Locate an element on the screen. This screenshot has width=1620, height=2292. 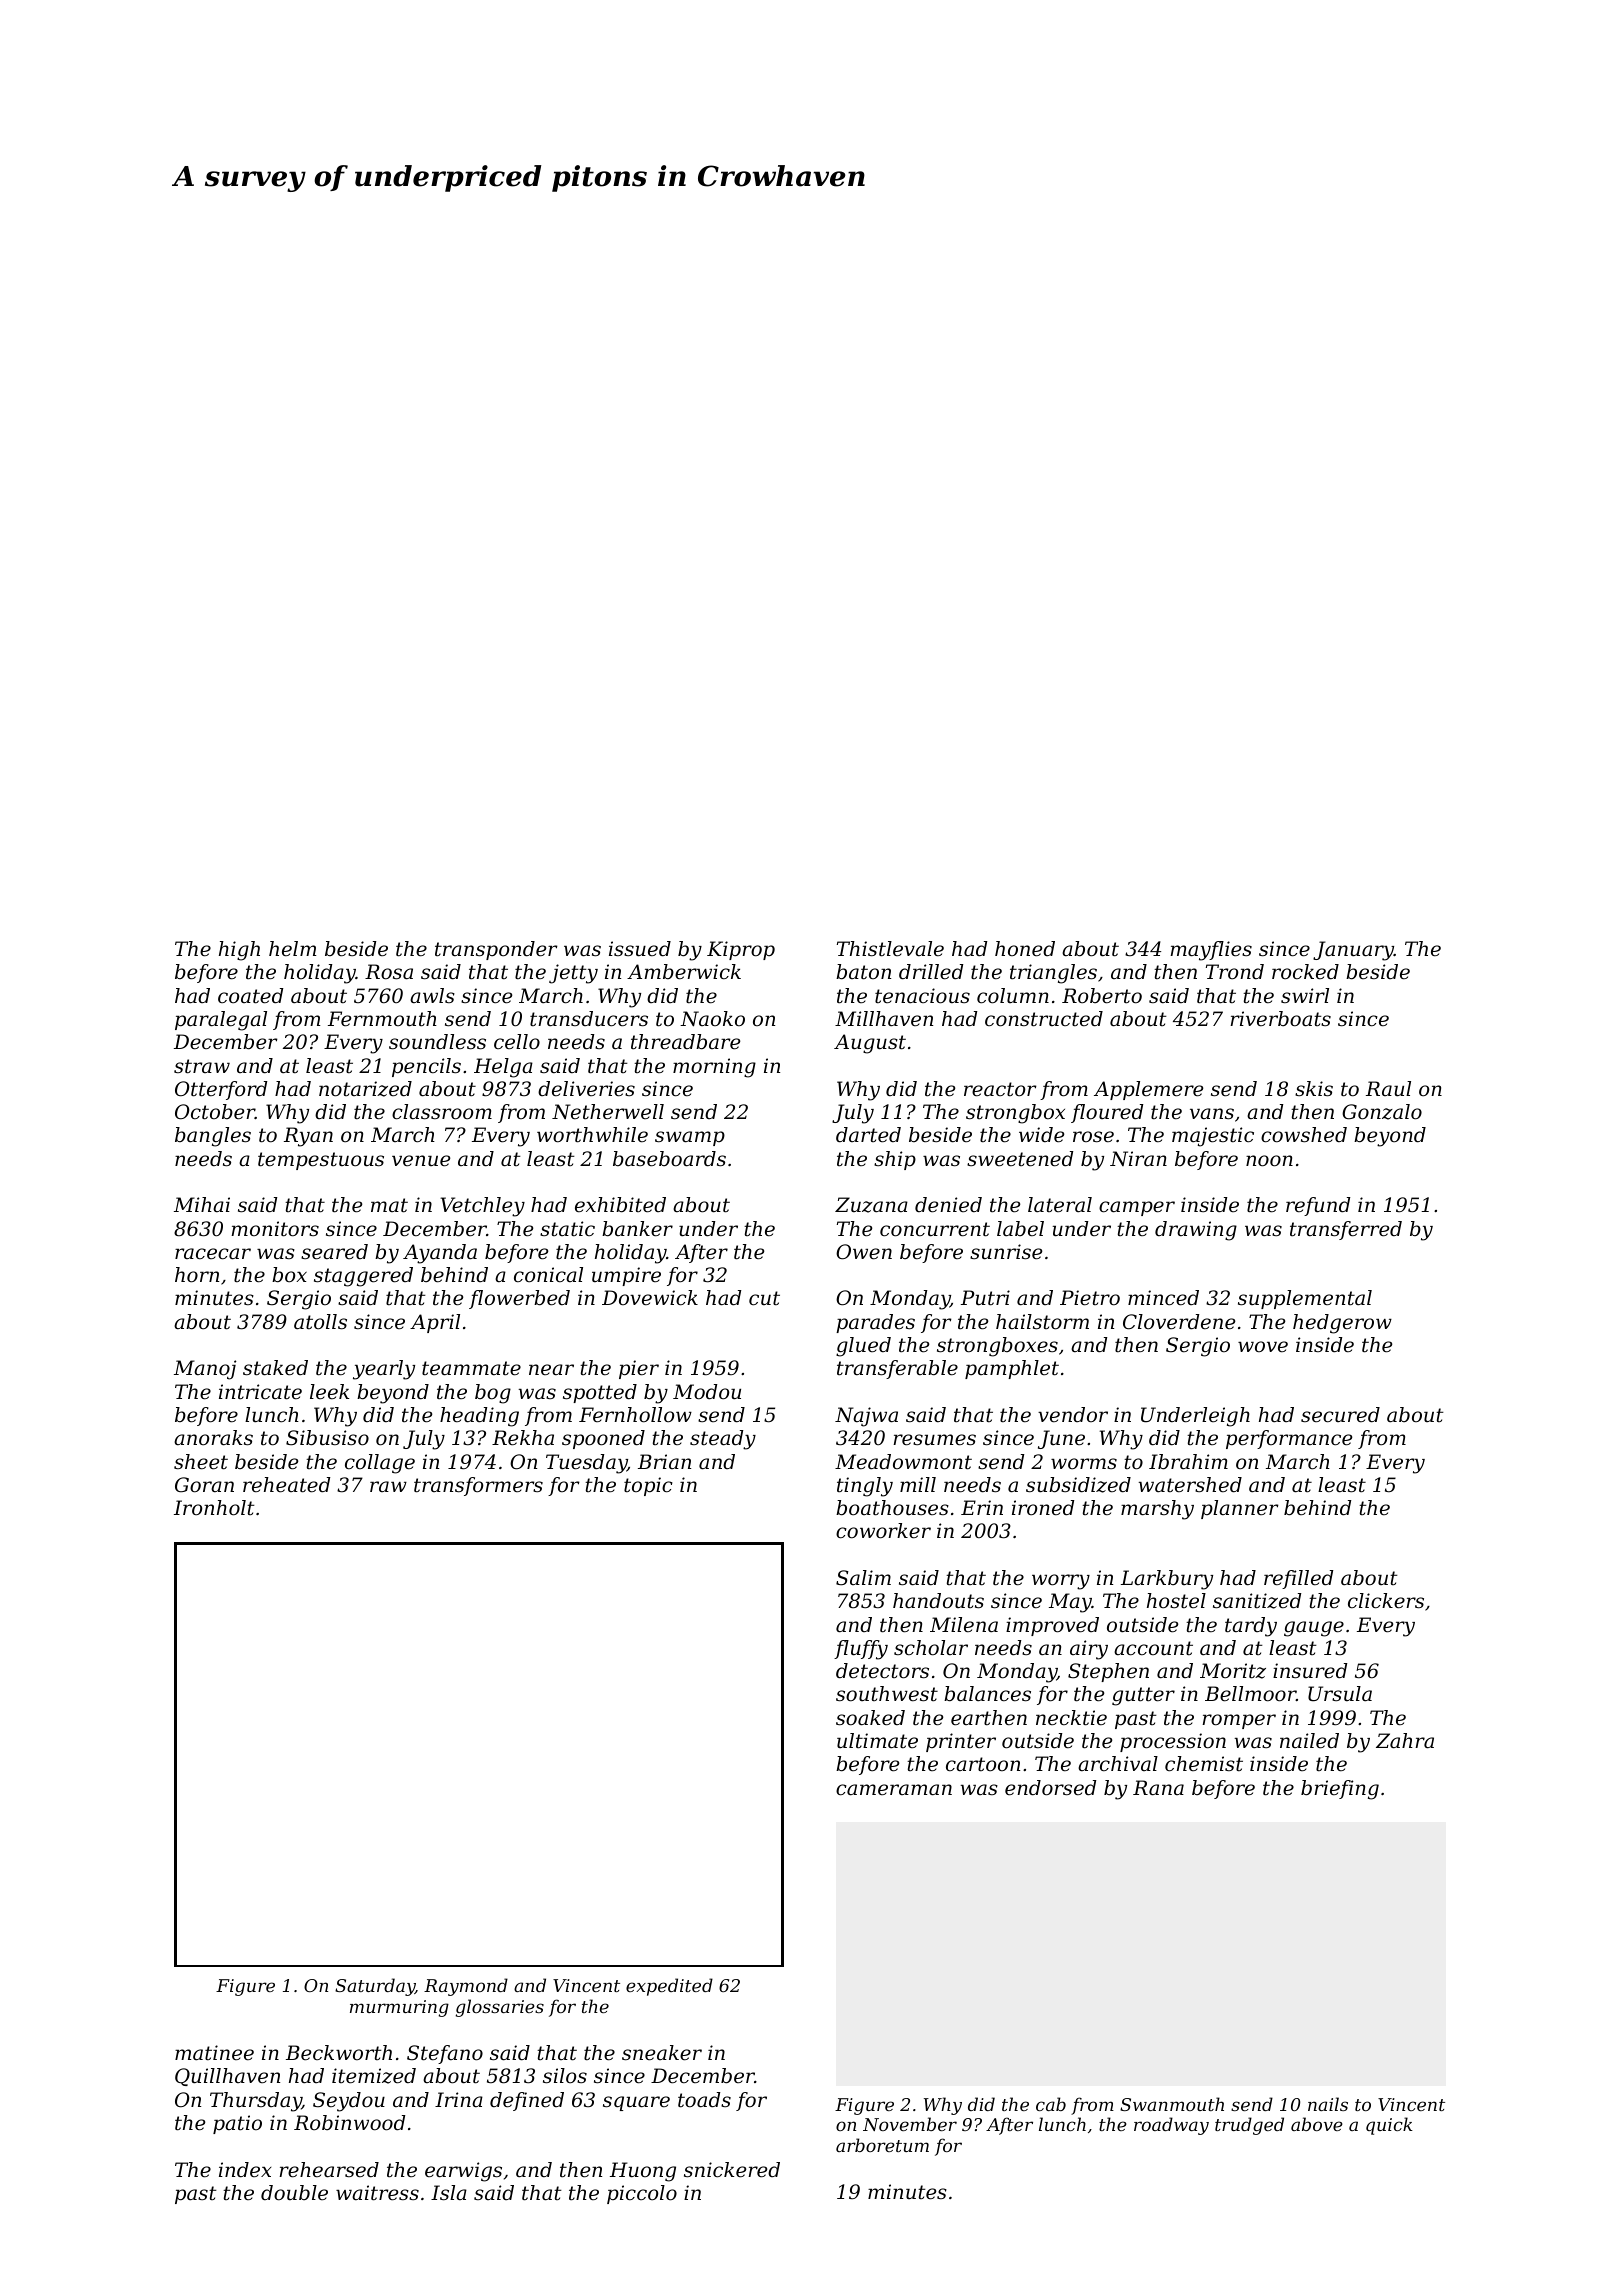
Ironholt is located at coordinates (214, 1508).
